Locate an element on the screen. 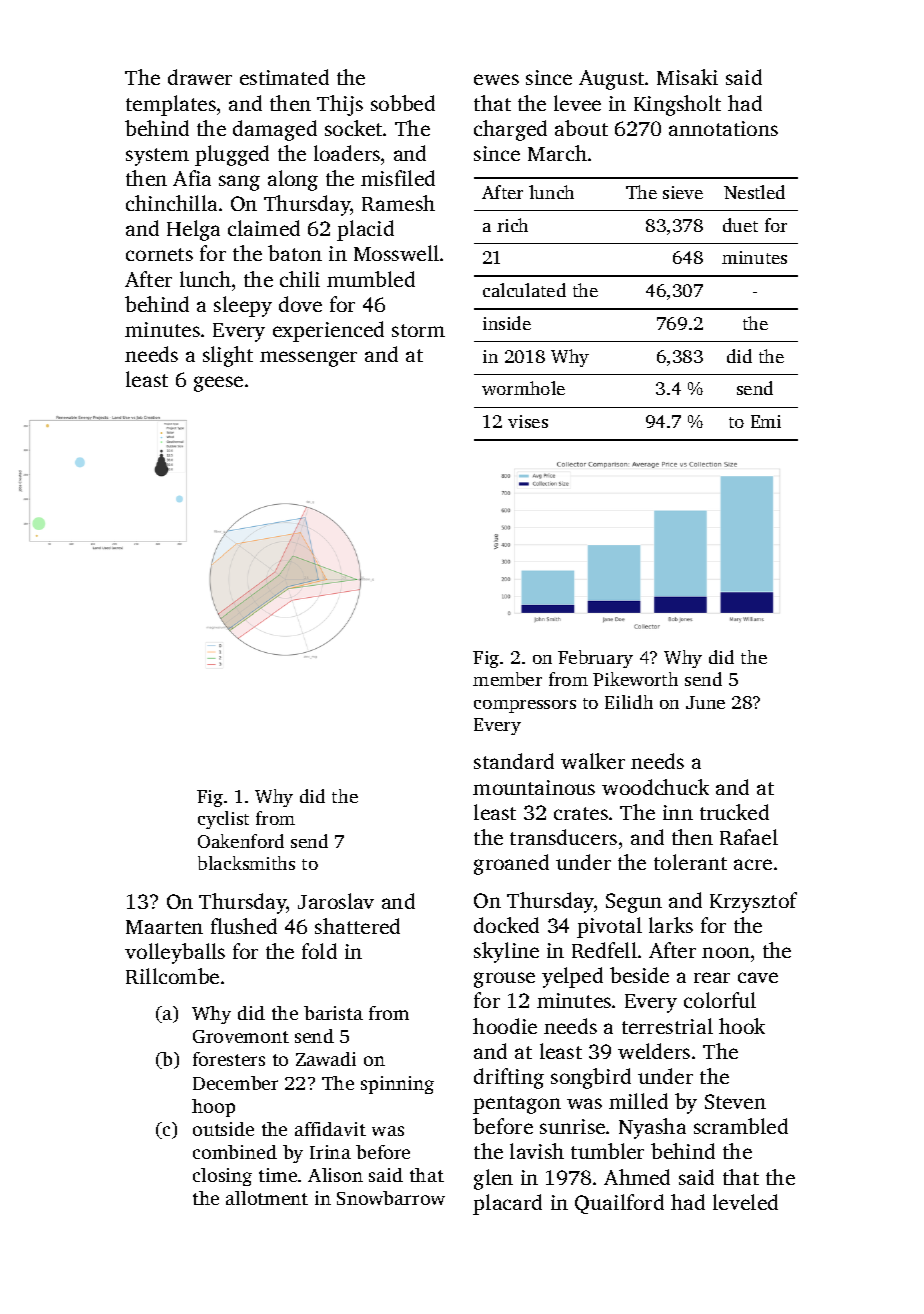 The image size is (924, 1314). estimated is located at coordinates (284, 77).
